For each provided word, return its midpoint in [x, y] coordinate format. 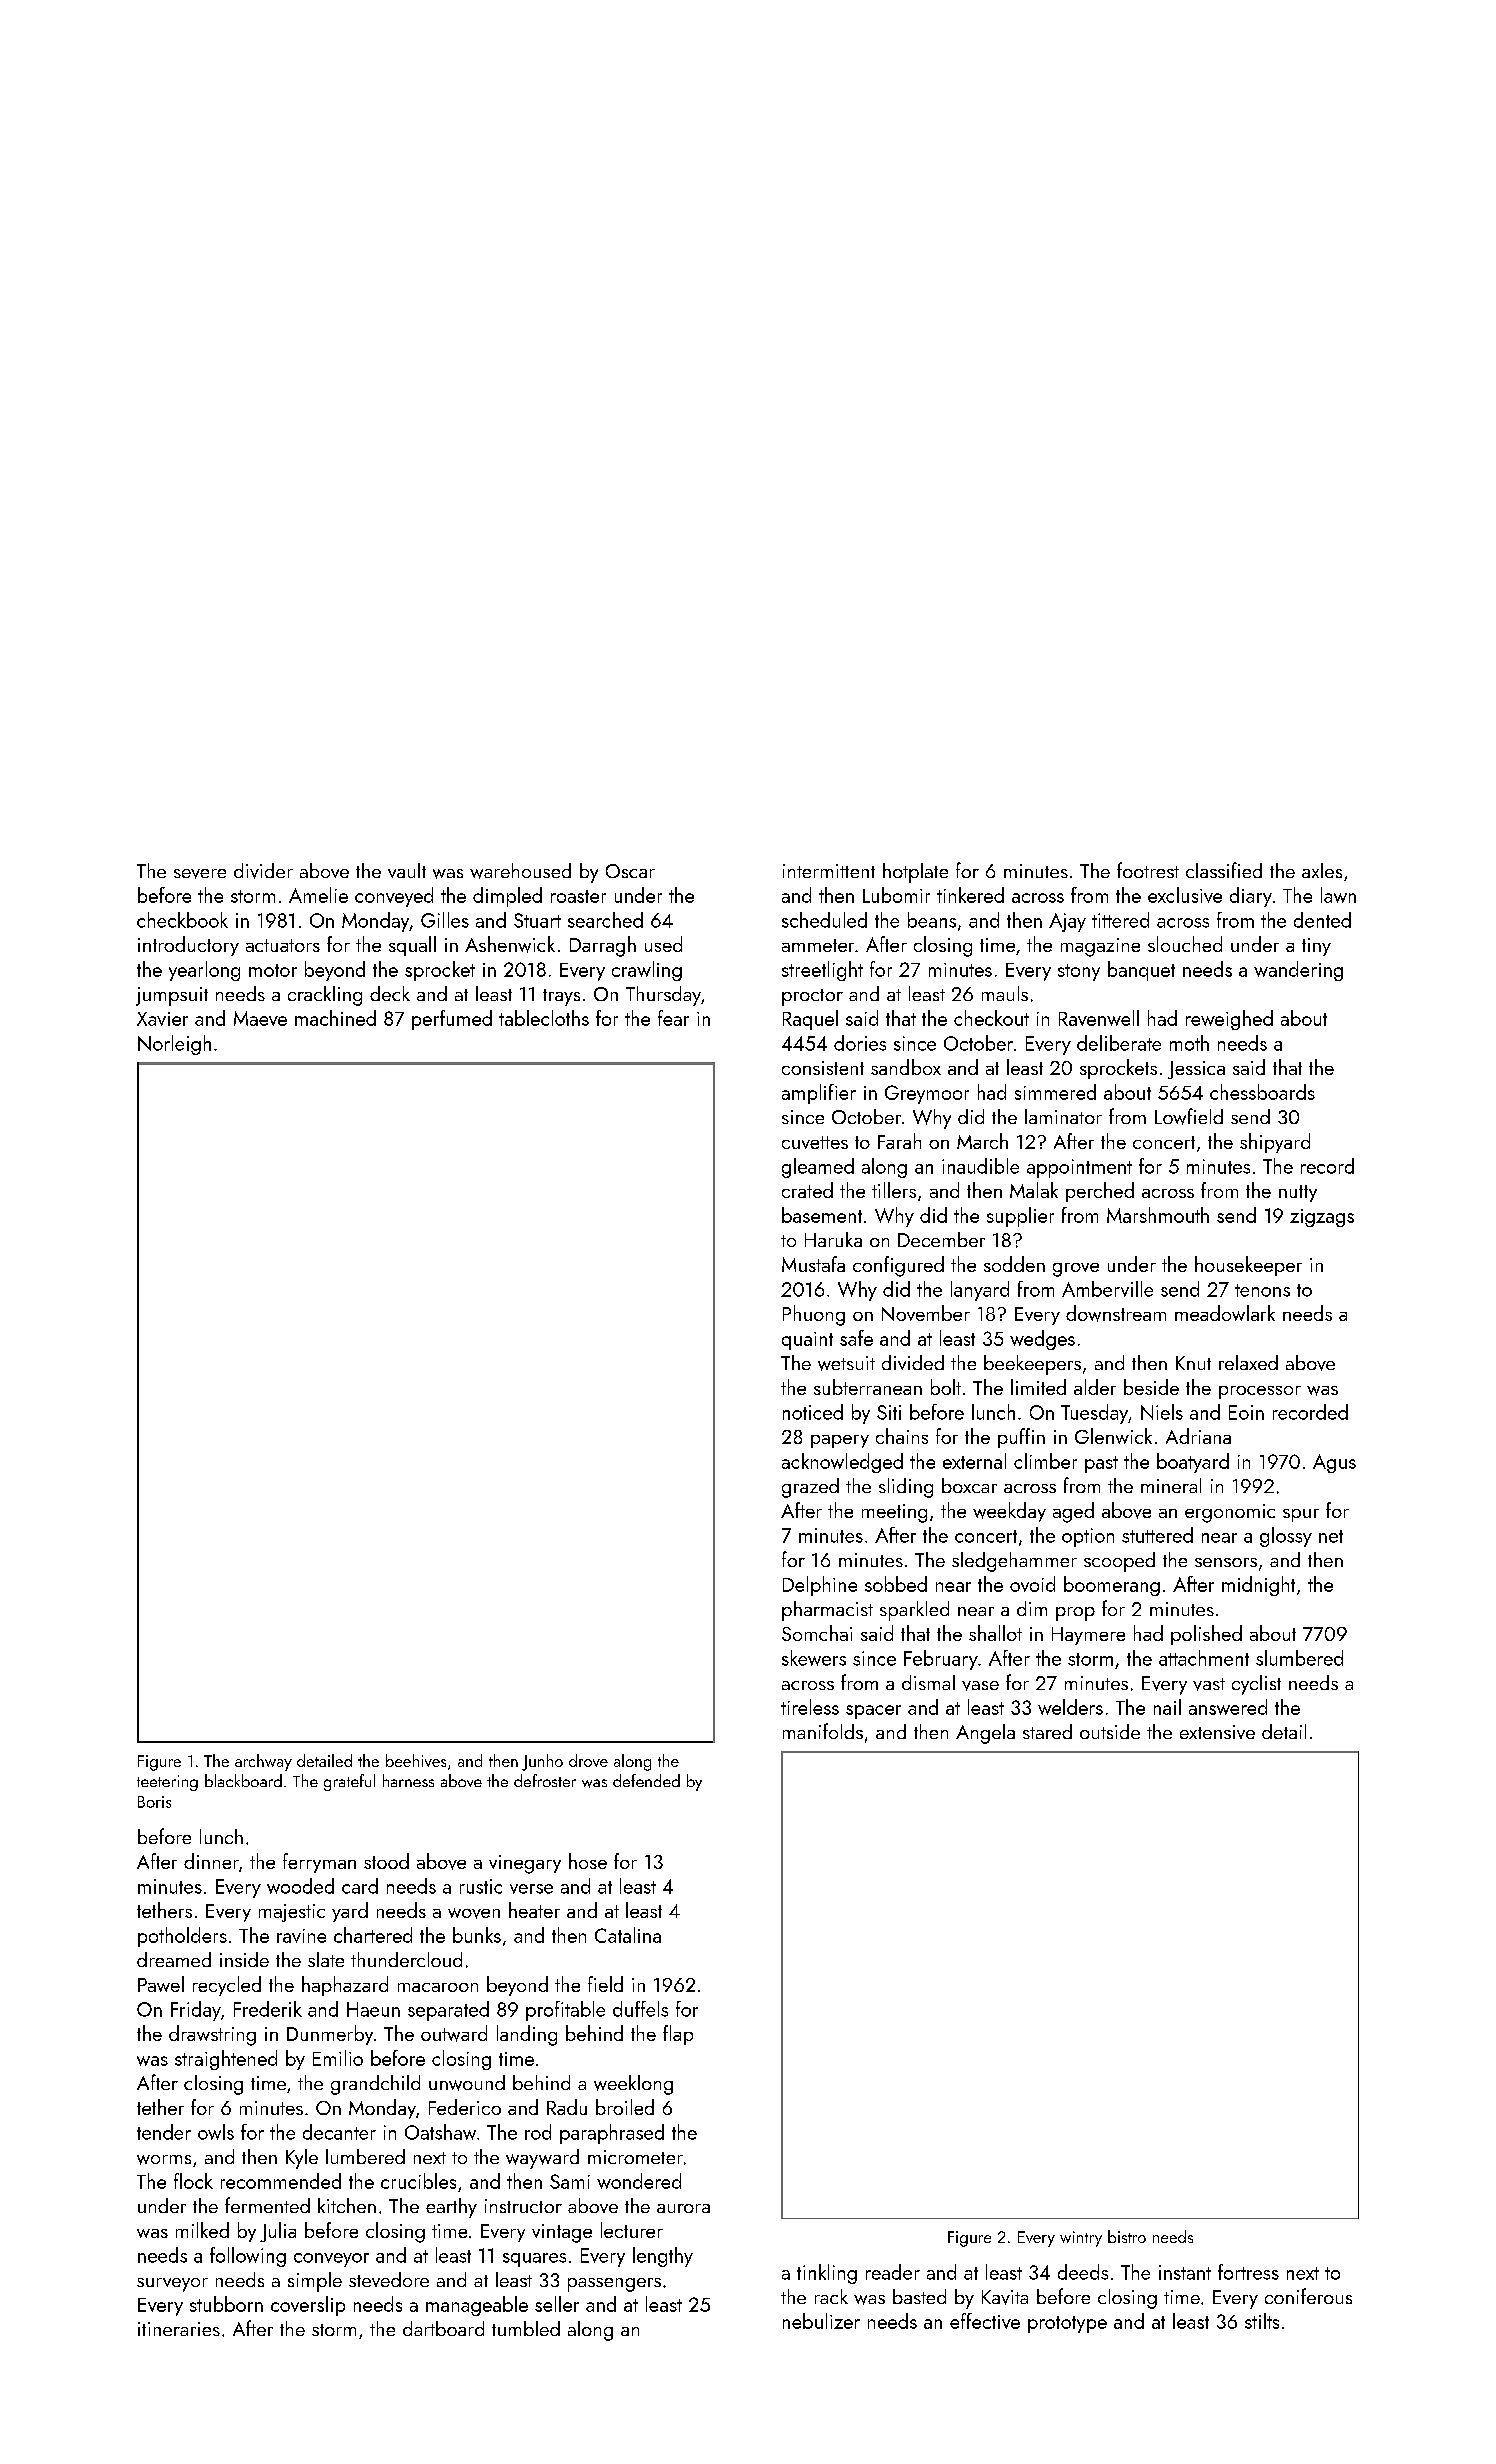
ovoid [1032, 1584]
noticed [813, 1412]
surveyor [172, 2285]
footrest [1148, 870]
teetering [167, 1783]
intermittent [829, 871]
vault [407, 870]
